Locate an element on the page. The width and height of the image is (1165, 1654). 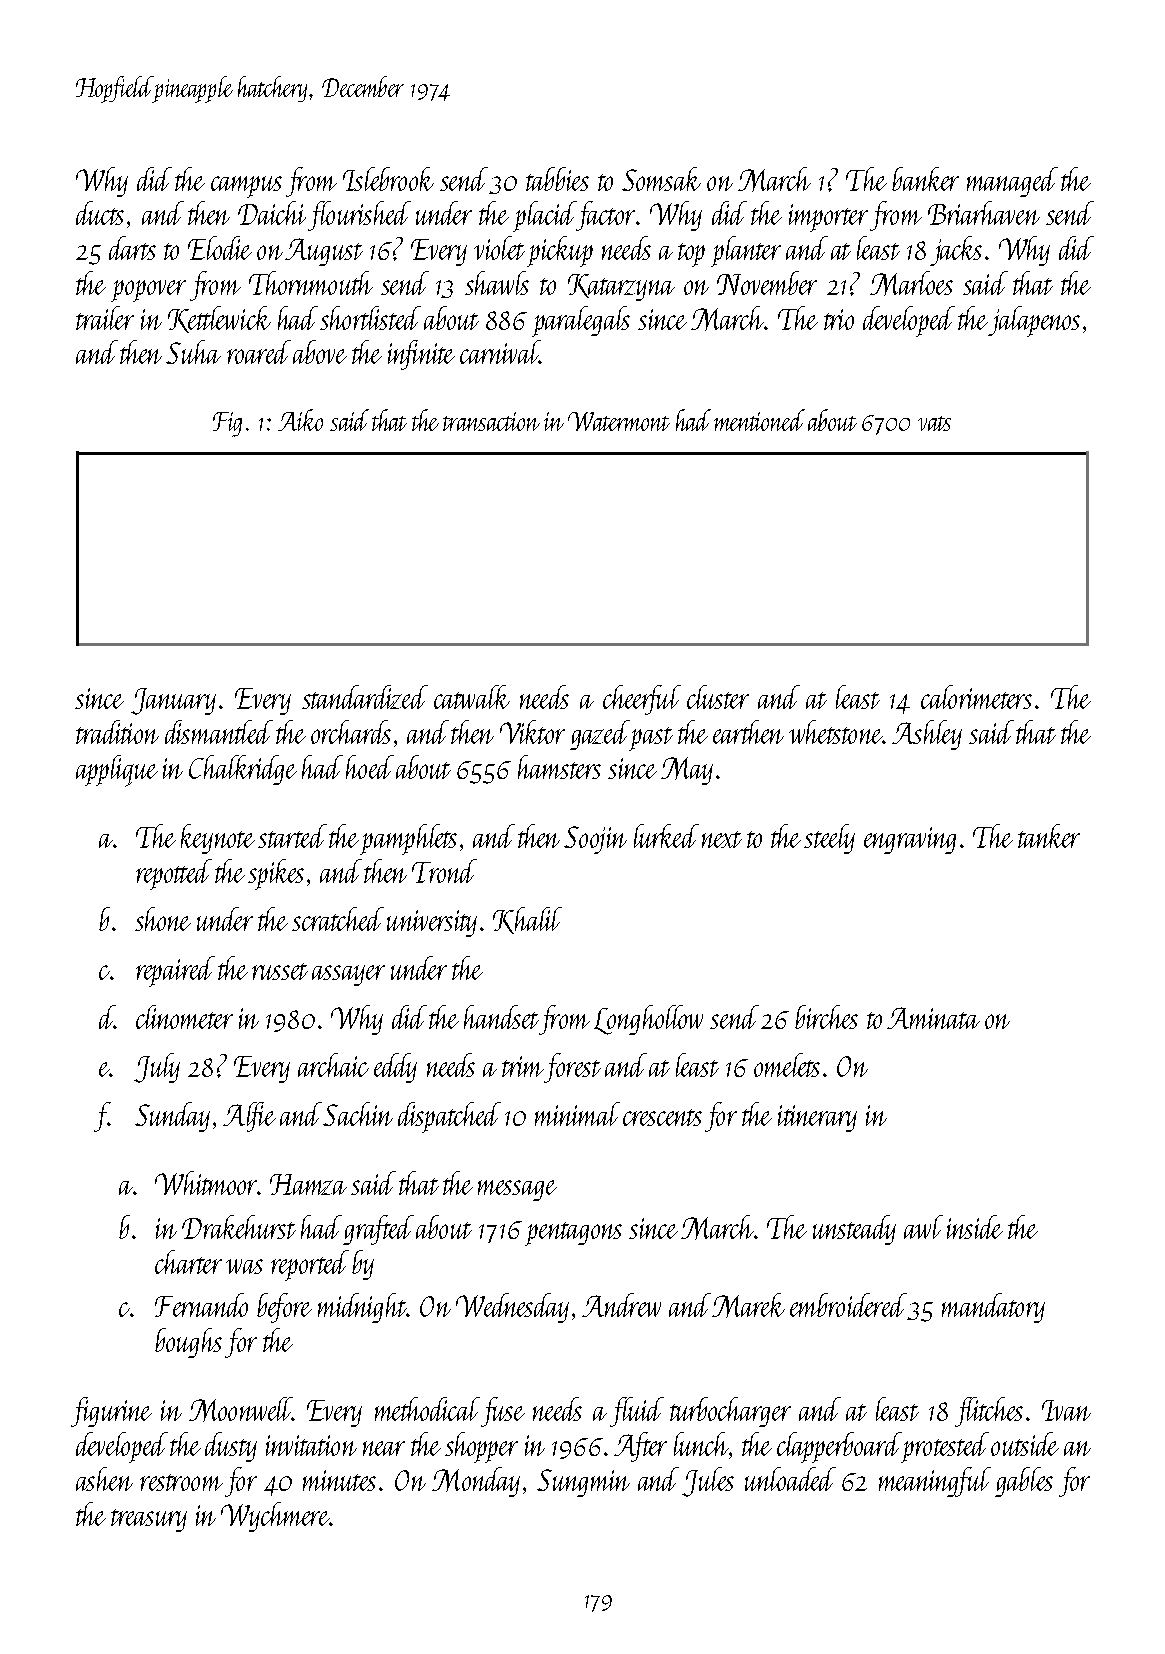
gables is located at coordinates (1024, 1482).
